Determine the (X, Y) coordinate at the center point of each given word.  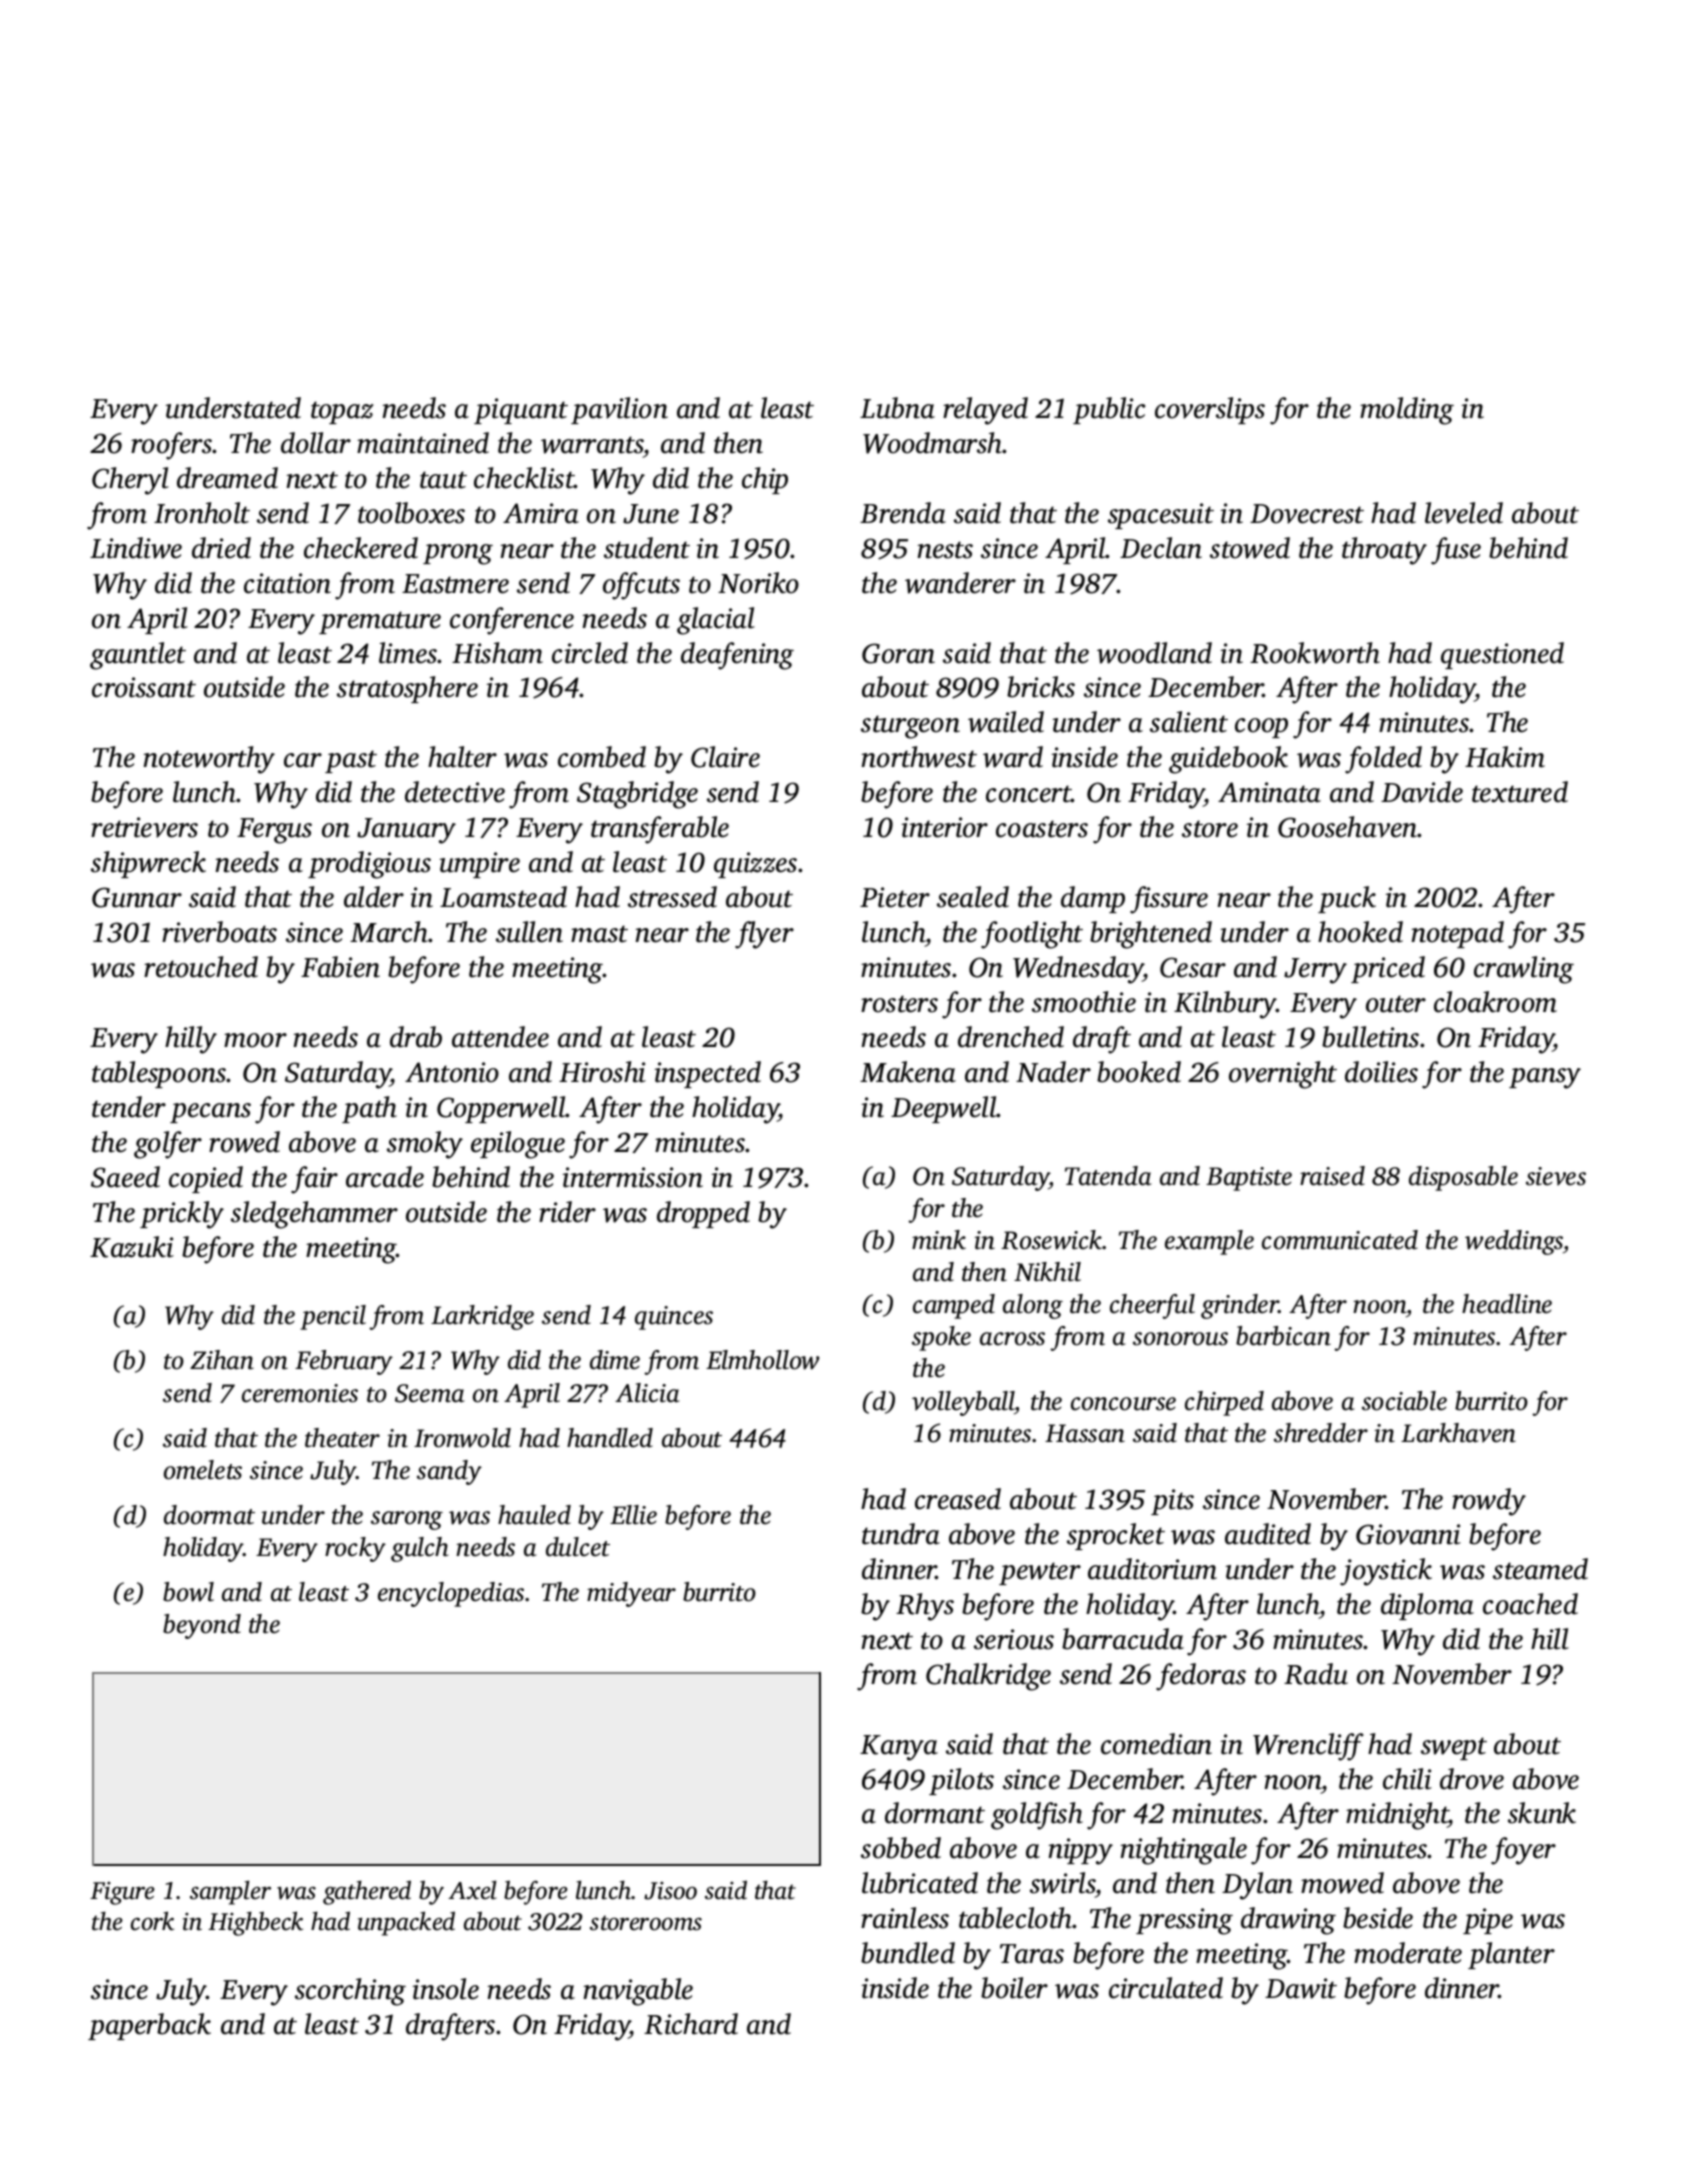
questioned (1502, 655)
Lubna (897, 408)
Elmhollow (762, 1360)
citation (287, 583)
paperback (149, 2026)
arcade (385, 1177)
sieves (1556, 1176)
